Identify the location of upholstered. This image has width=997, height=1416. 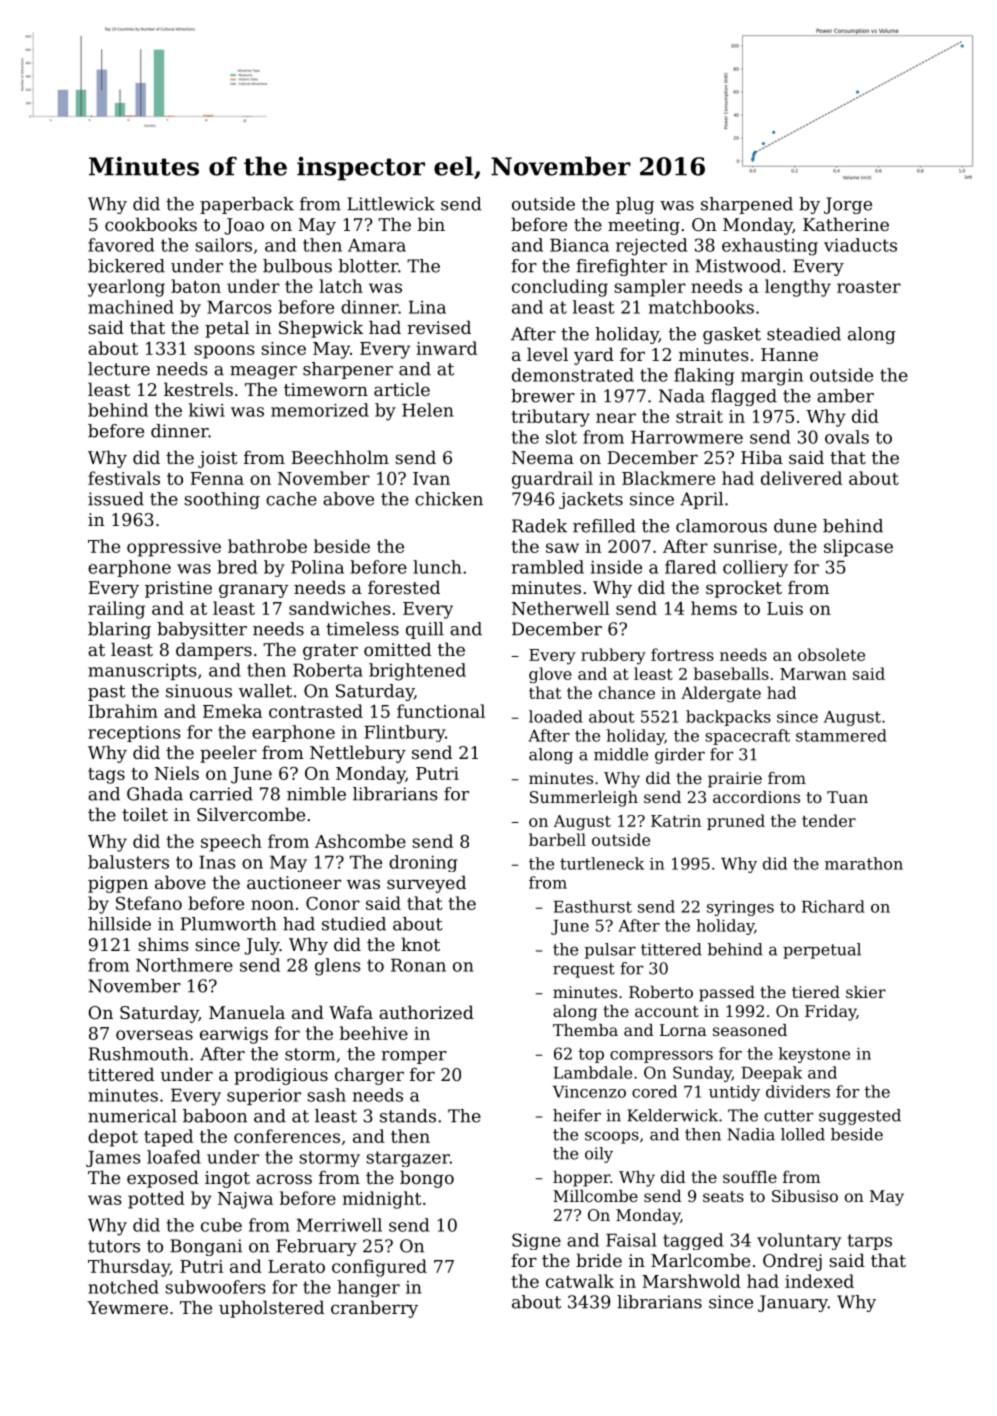
(271, 1309).
